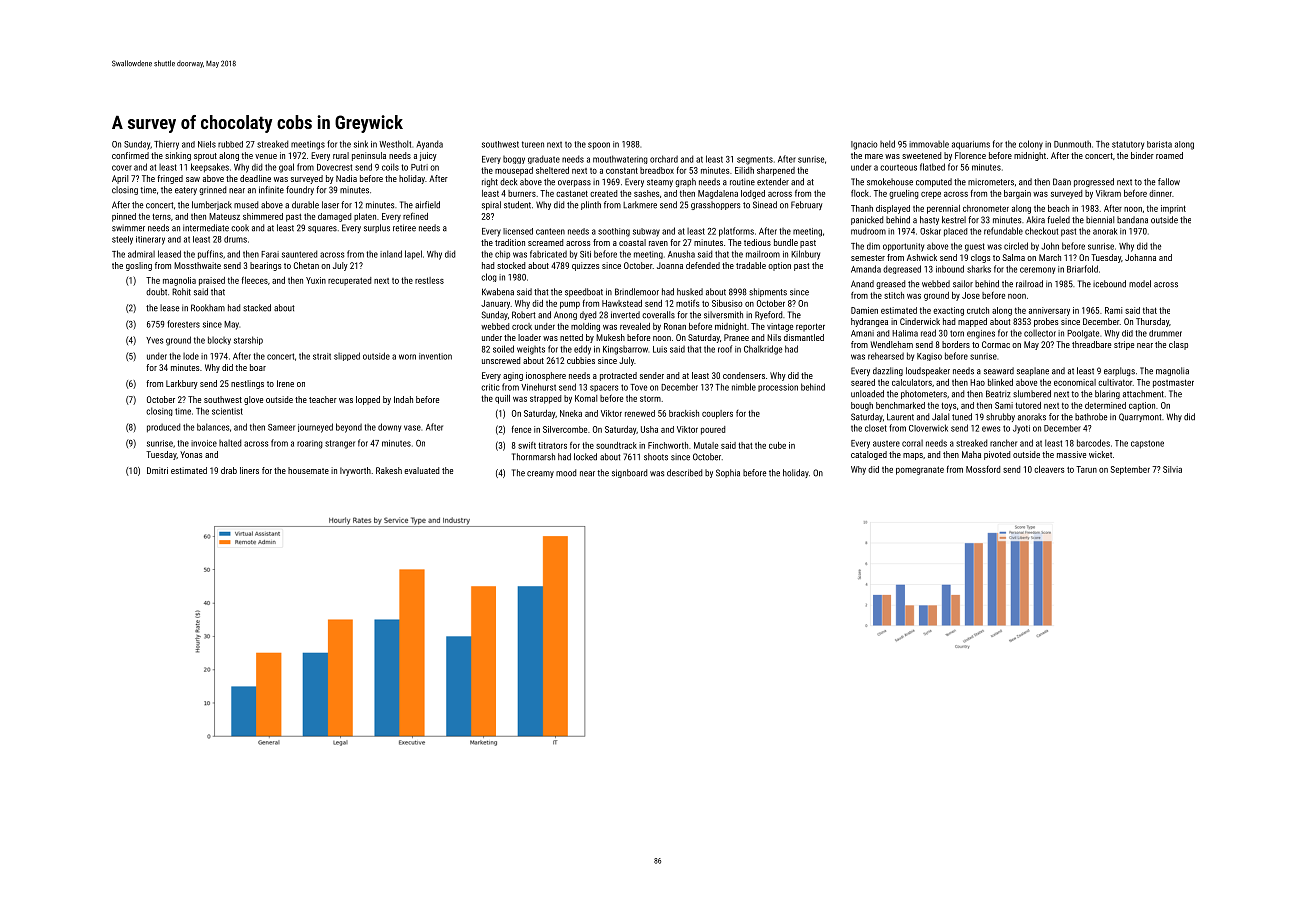 The width and height of the image is (1308, 924). I want to click on Robert, so click(524, 315).
